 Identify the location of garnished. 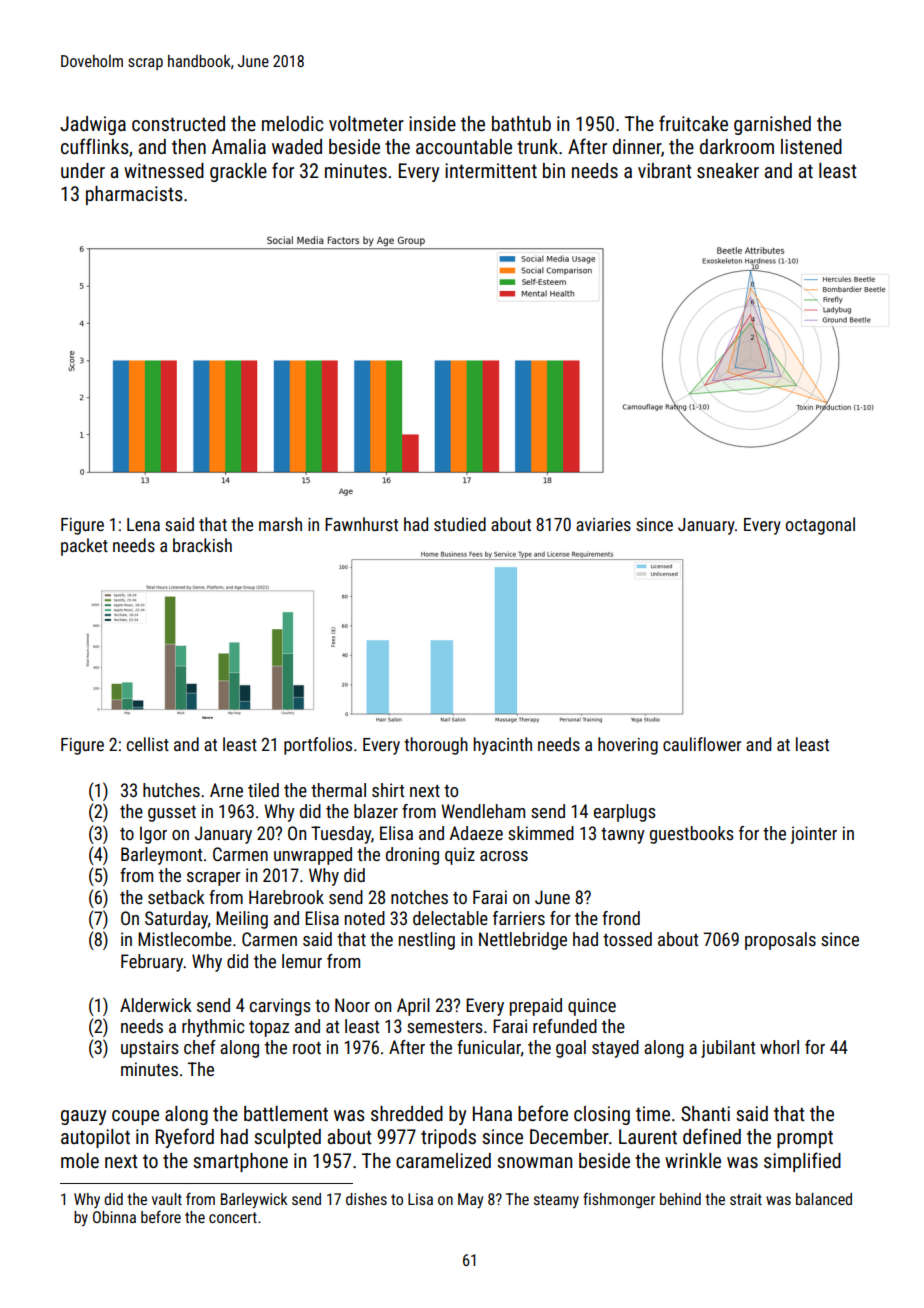
(772, 125).
